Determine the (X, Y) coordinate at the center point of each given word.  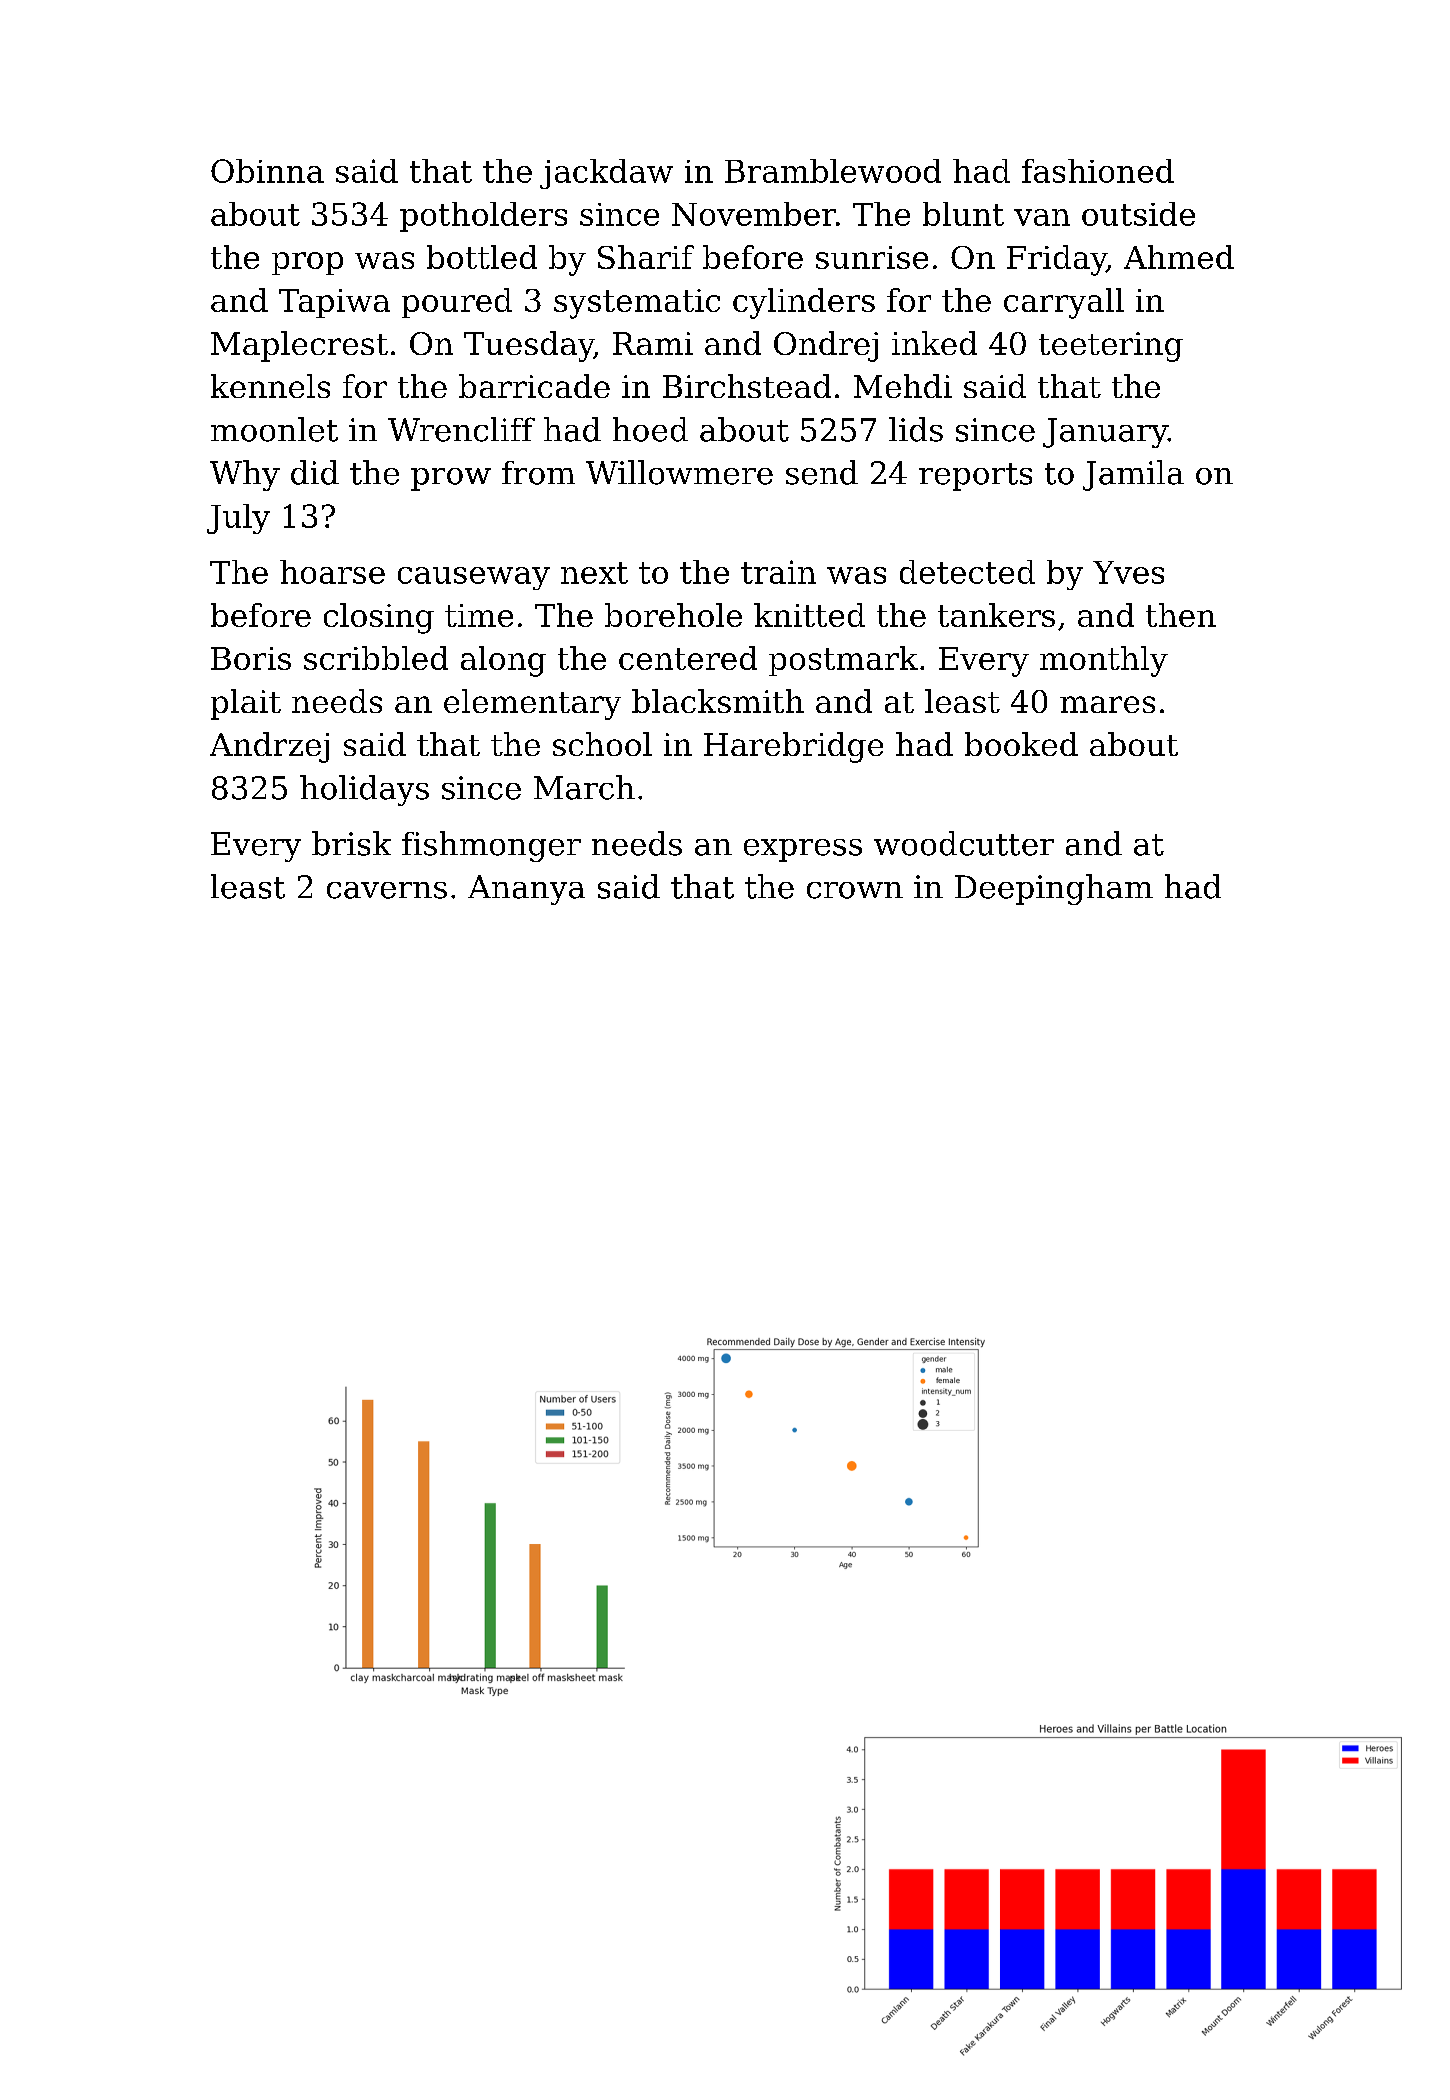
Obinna (267, 171)
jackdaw (606, 174)
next (594, 573)
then (1181, 615)
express (803, 850)
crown (855, 890)
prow (451, 479)
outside (1138, 214)
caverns (387, 890)
